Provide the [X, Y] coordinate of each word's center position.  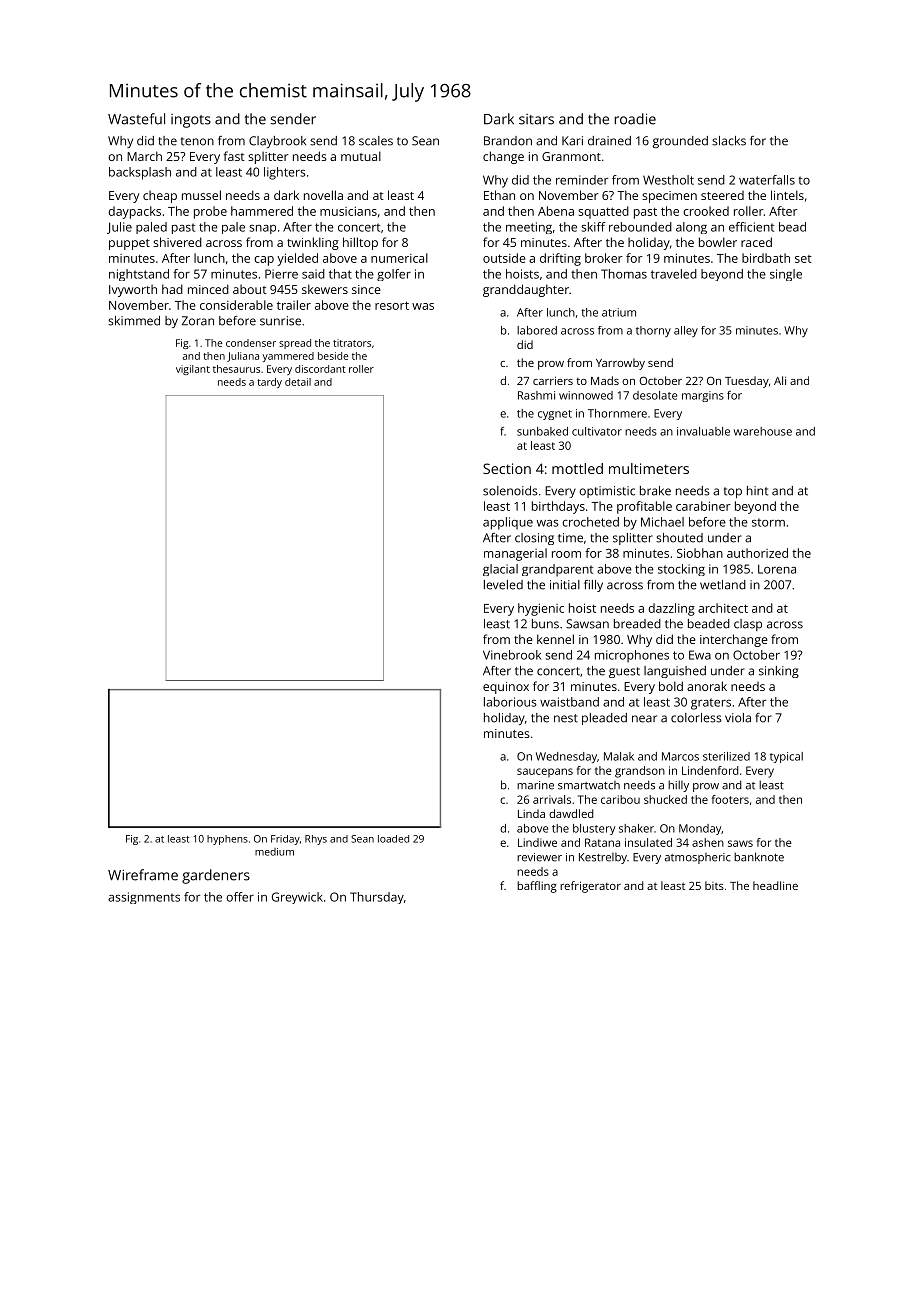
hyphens [227, 840]
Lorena [777, 569]
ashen [708, 842]
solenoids [510, 491]
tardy [269, 383]
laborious [510, 702]
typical [786, 757]
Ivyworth [133, 291]
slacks [729, 141]
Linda [531, 813]
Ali [780, 380]
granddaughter [526, 290]
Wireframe [143, 875]
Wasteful [136, 119]
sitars [536, 119]
